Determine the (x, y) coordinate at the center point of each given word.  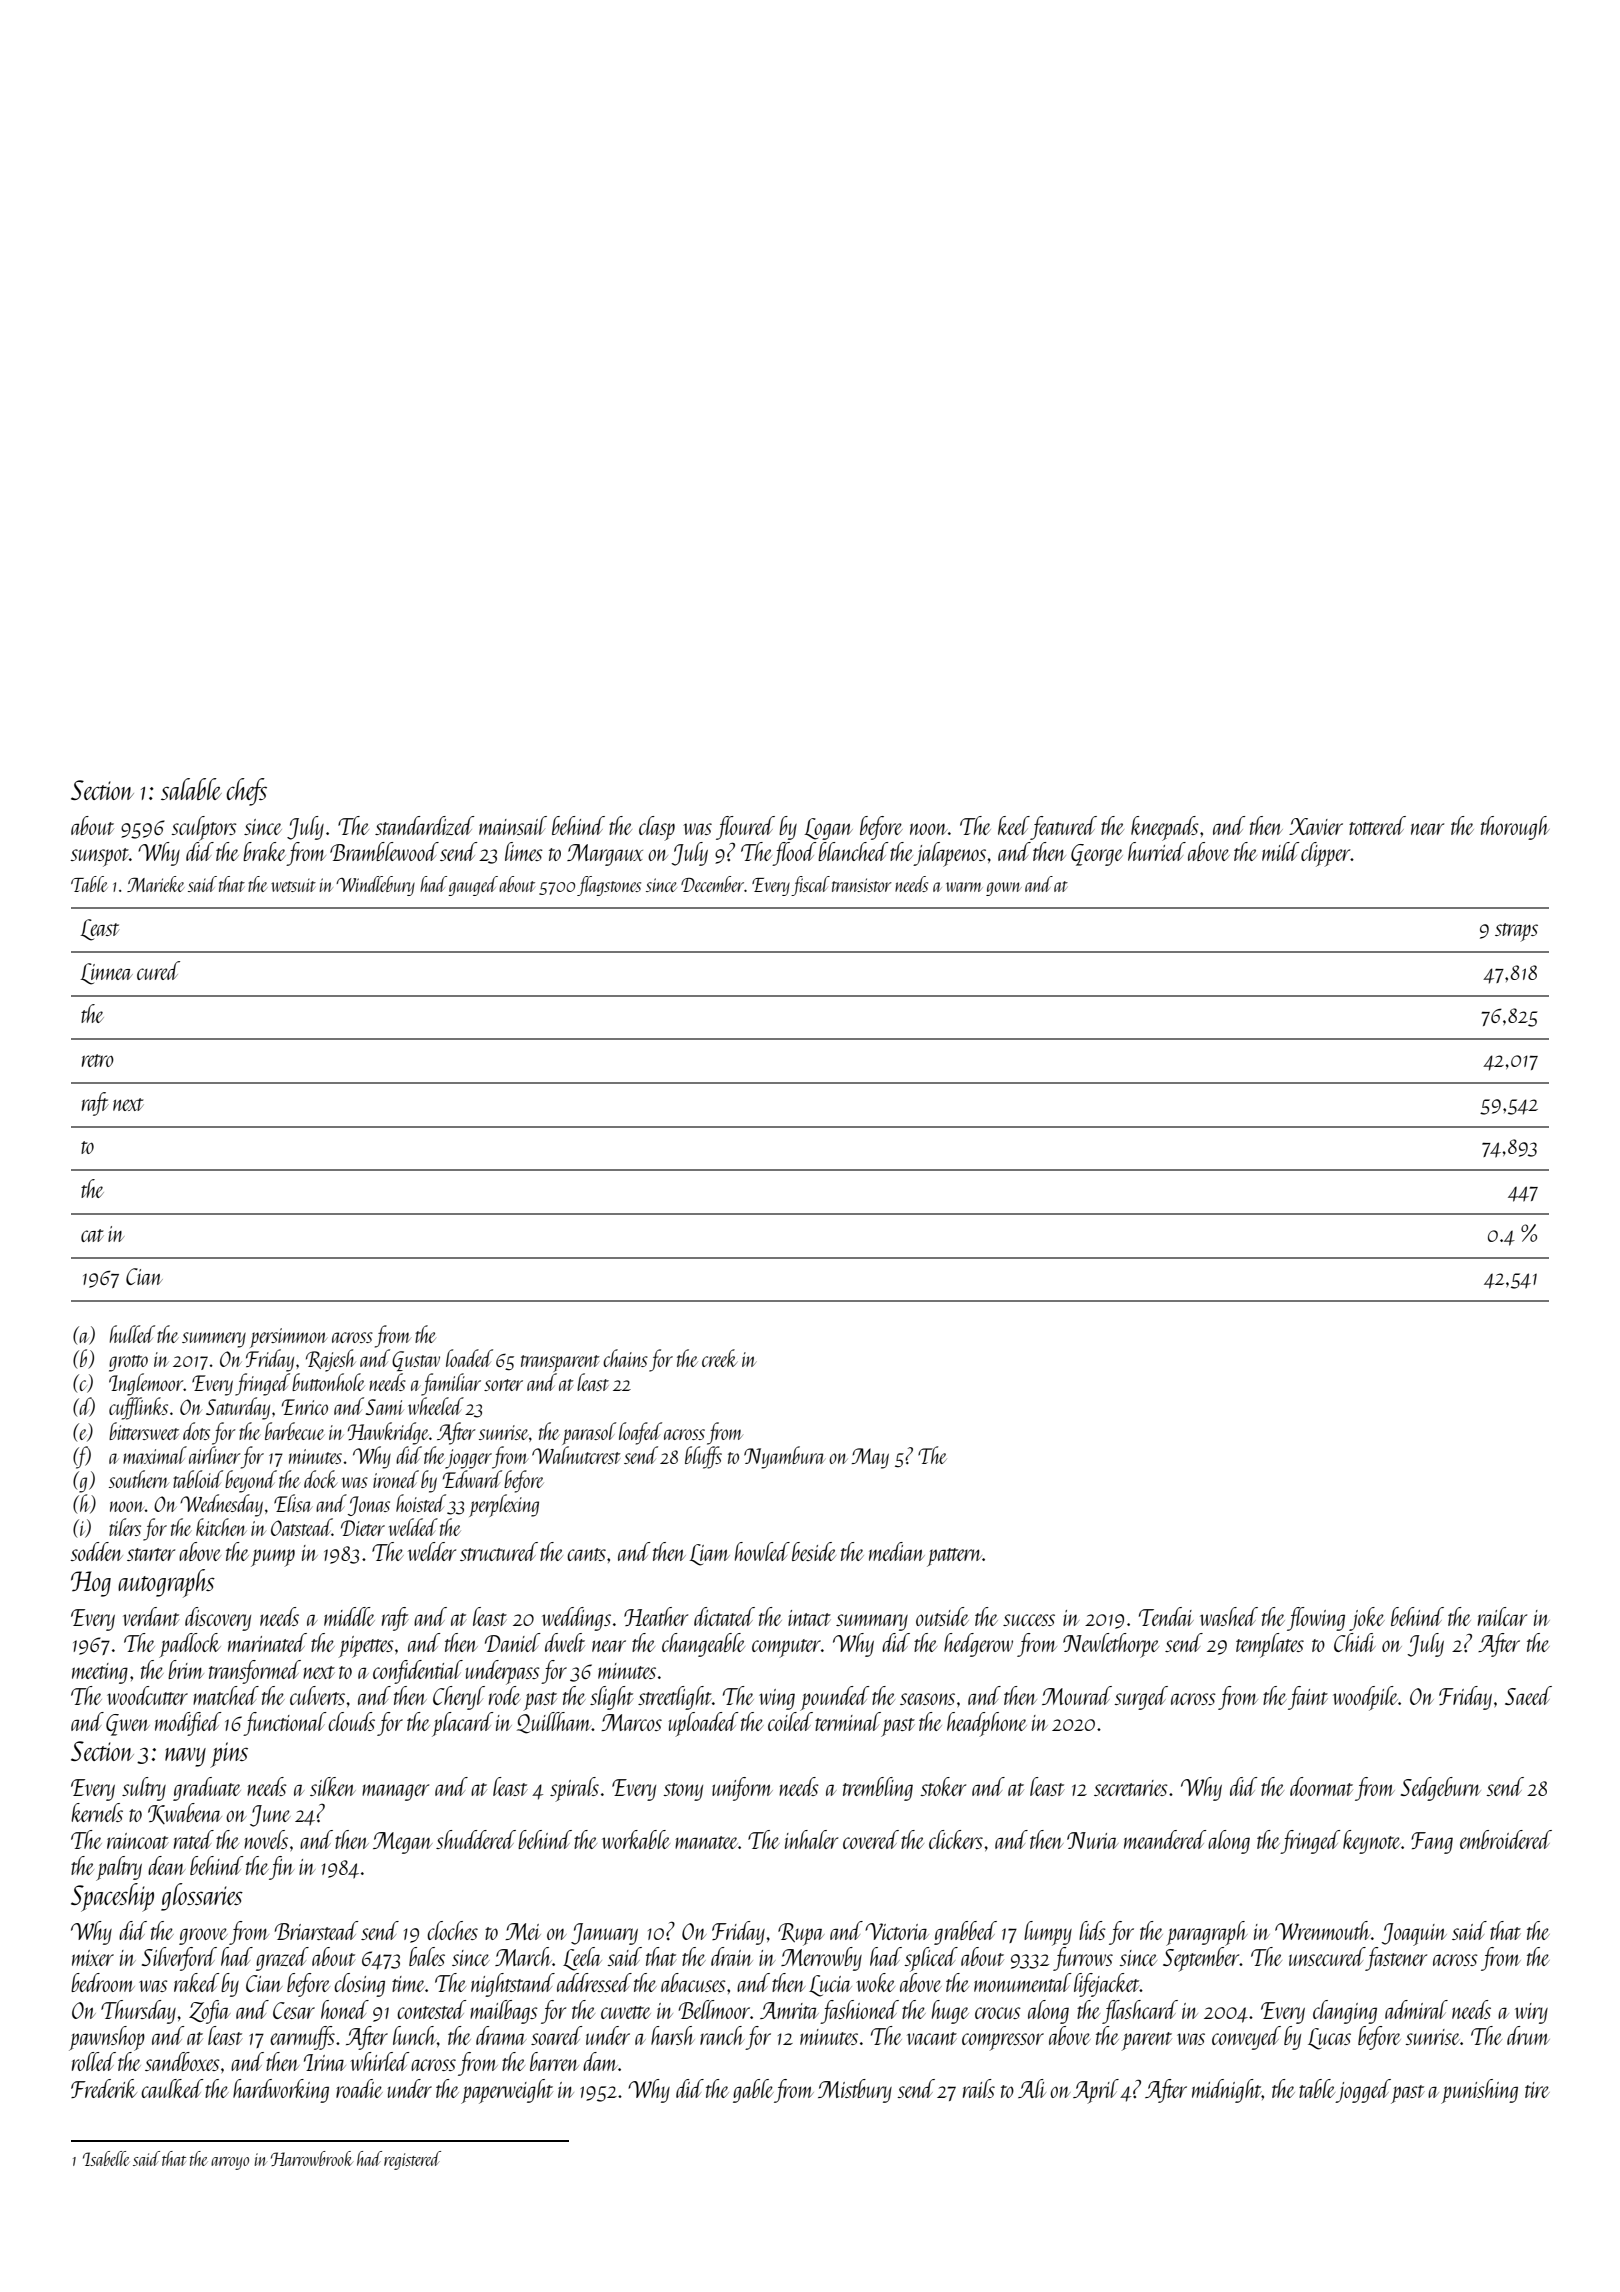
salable (191, 789)
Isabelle (106, 2158)
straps (1516, 932)
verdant (151, 1616)
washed (1229, 1616)
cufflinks (138, 1408)
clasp (657, 828)
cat (92, 1235)
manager (395, 1792)
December (712, 884)
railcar (1502, 1616)
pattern (954, 1557)
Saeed (1528, 1695)
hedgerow (978, 1645)
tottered (1377, 825)
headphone (987, 1724)
